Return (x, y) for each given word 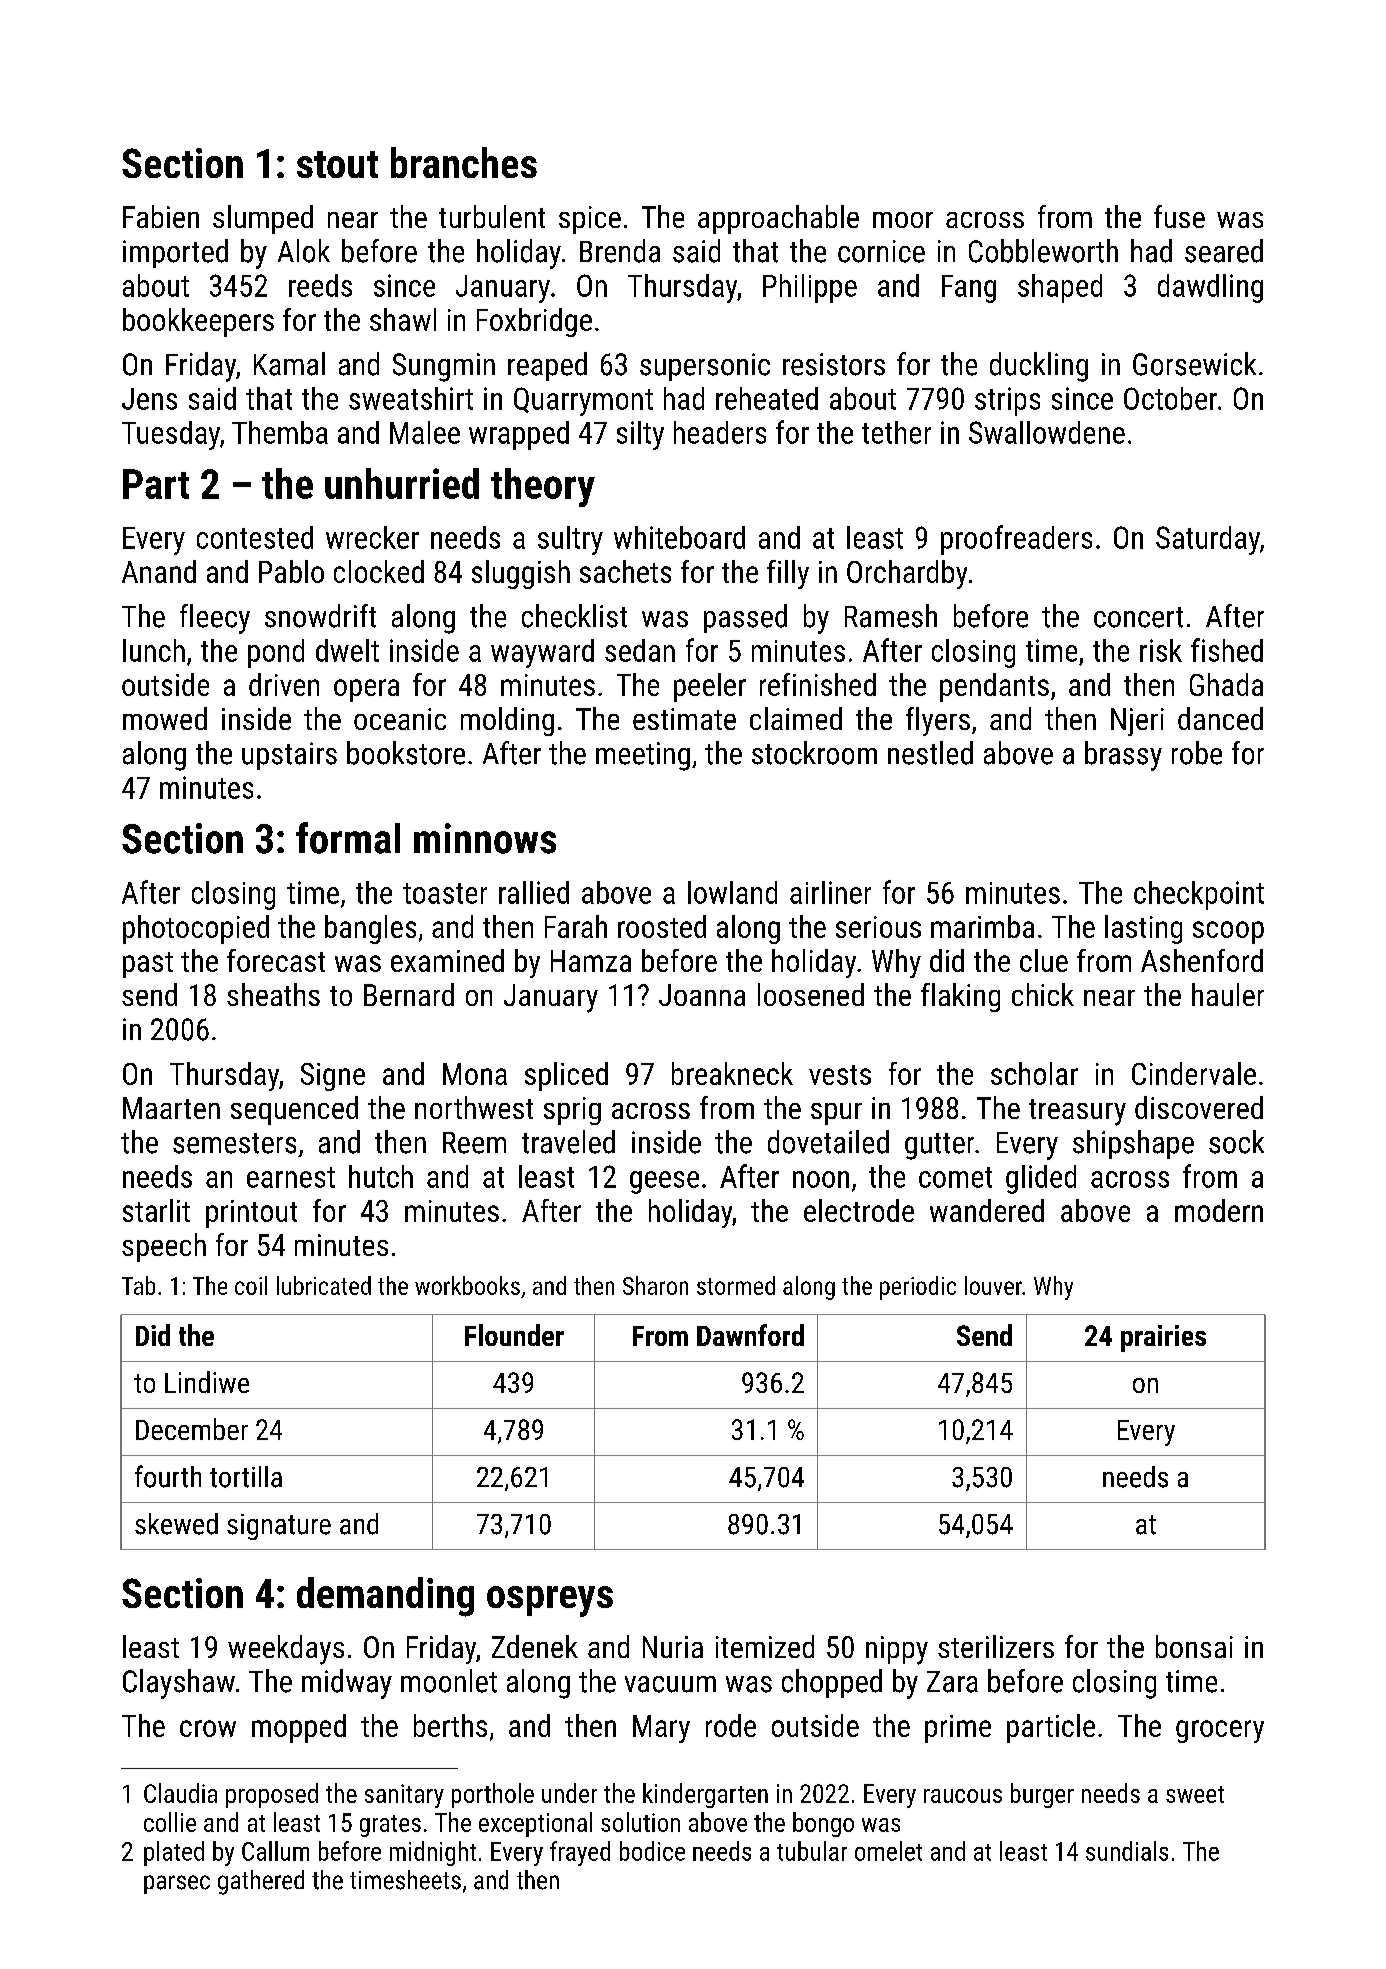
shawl (403, 319)
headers (720, 432)
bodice (652, 1851)
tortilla (246, 1477)
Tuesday (171, 435)
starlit (156, 1210)
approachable (778, 219)
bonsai (1194, 1646)
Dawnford (750, 1335)
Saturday (1208, 540)
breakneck (732, 1073)
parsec (177, 1884)
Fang (969, 289)
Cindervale (1194, 1073)
